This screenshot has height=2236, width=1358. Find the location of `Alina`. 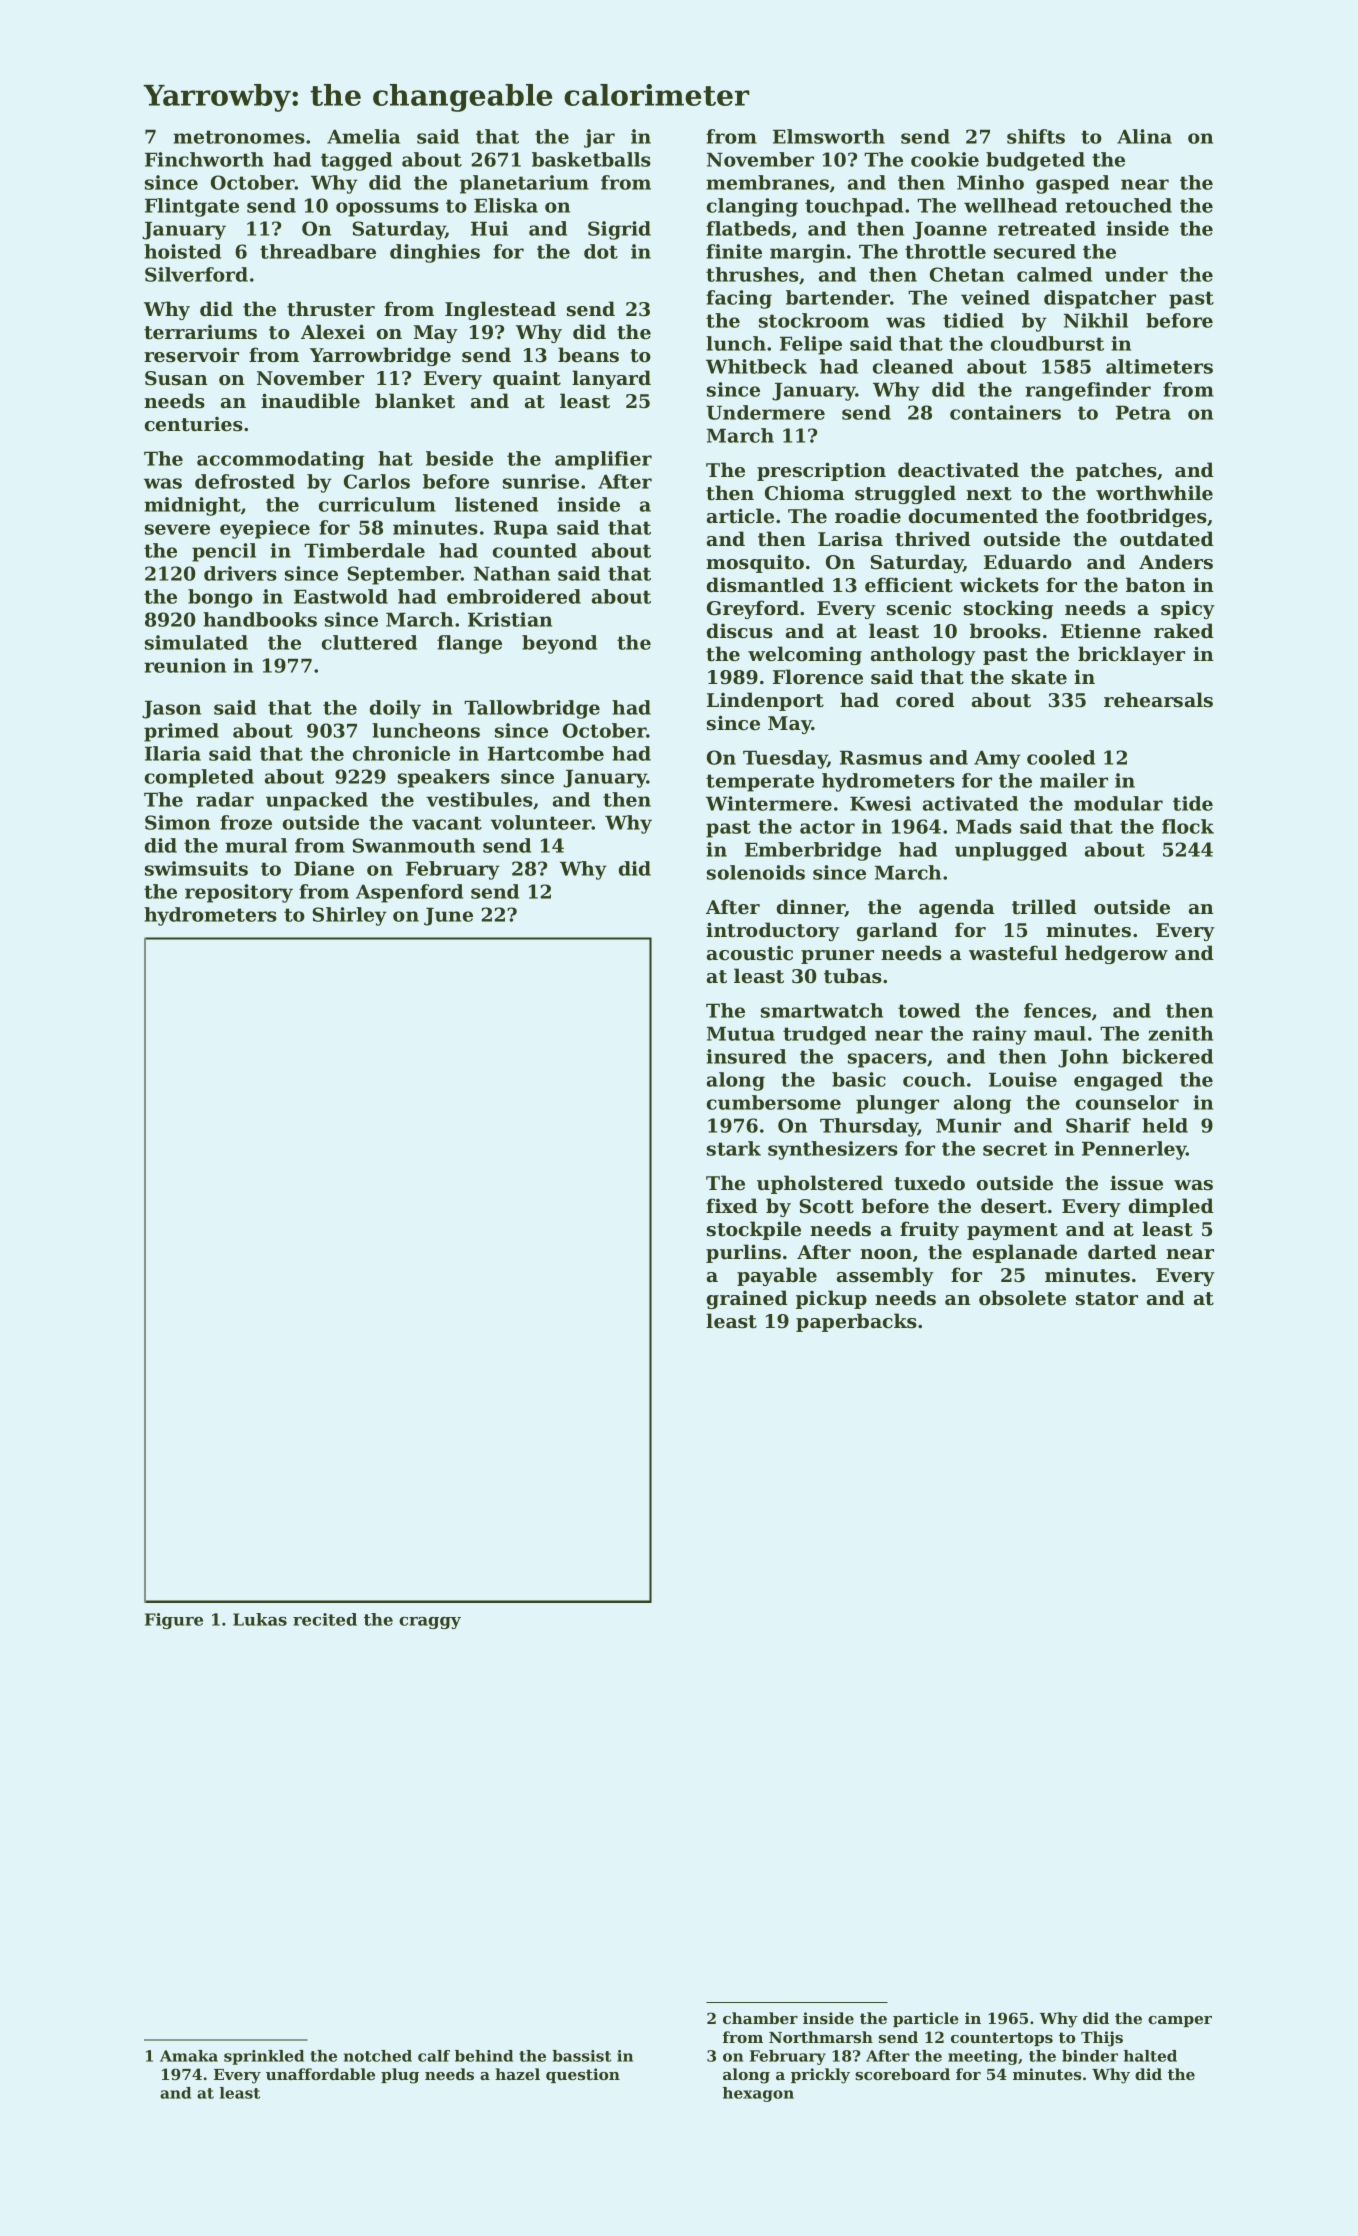

Alina is located at coordinates (1144, 136).
